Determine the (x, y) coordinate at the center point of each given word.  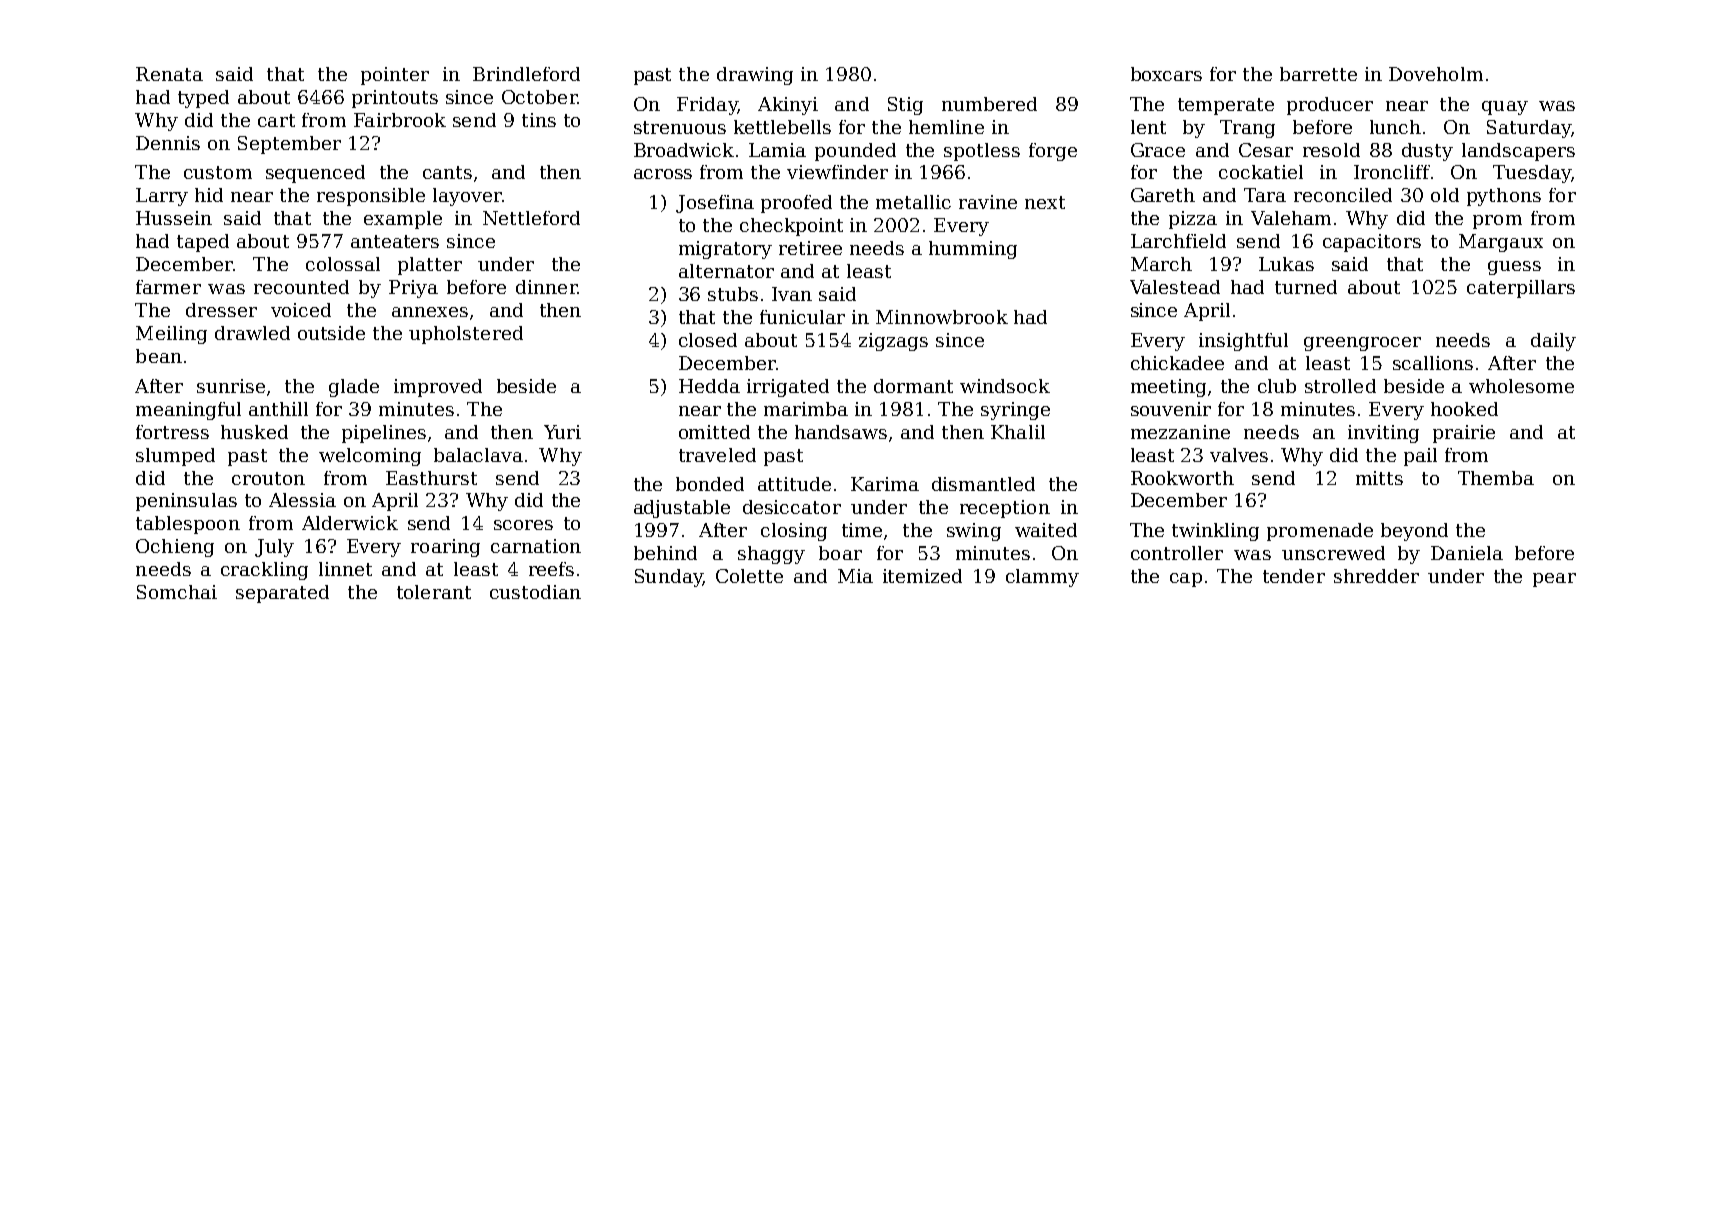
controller (1177, 553)
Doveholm (1436, 74)
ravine (988, 202)
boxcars (1166, 74)
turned (1306, 287)
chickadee (1177, 363)
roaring (445, 548)
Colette (749, 576)
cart (276, 120)
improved (438, 388)
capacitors (1372, 243)
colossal (343, 264)
